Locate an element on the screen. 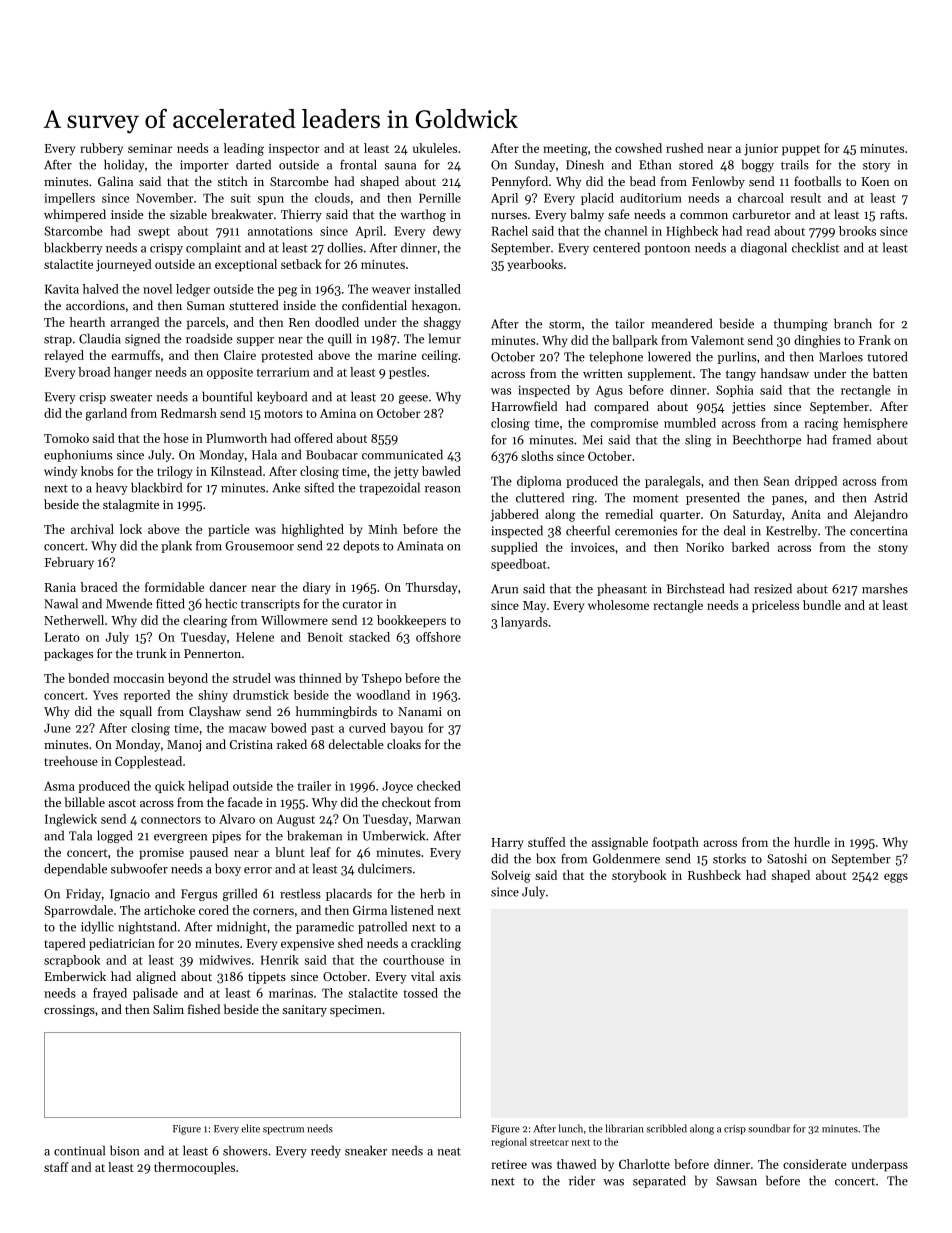  supplied is located at coordinates (514, 548).
